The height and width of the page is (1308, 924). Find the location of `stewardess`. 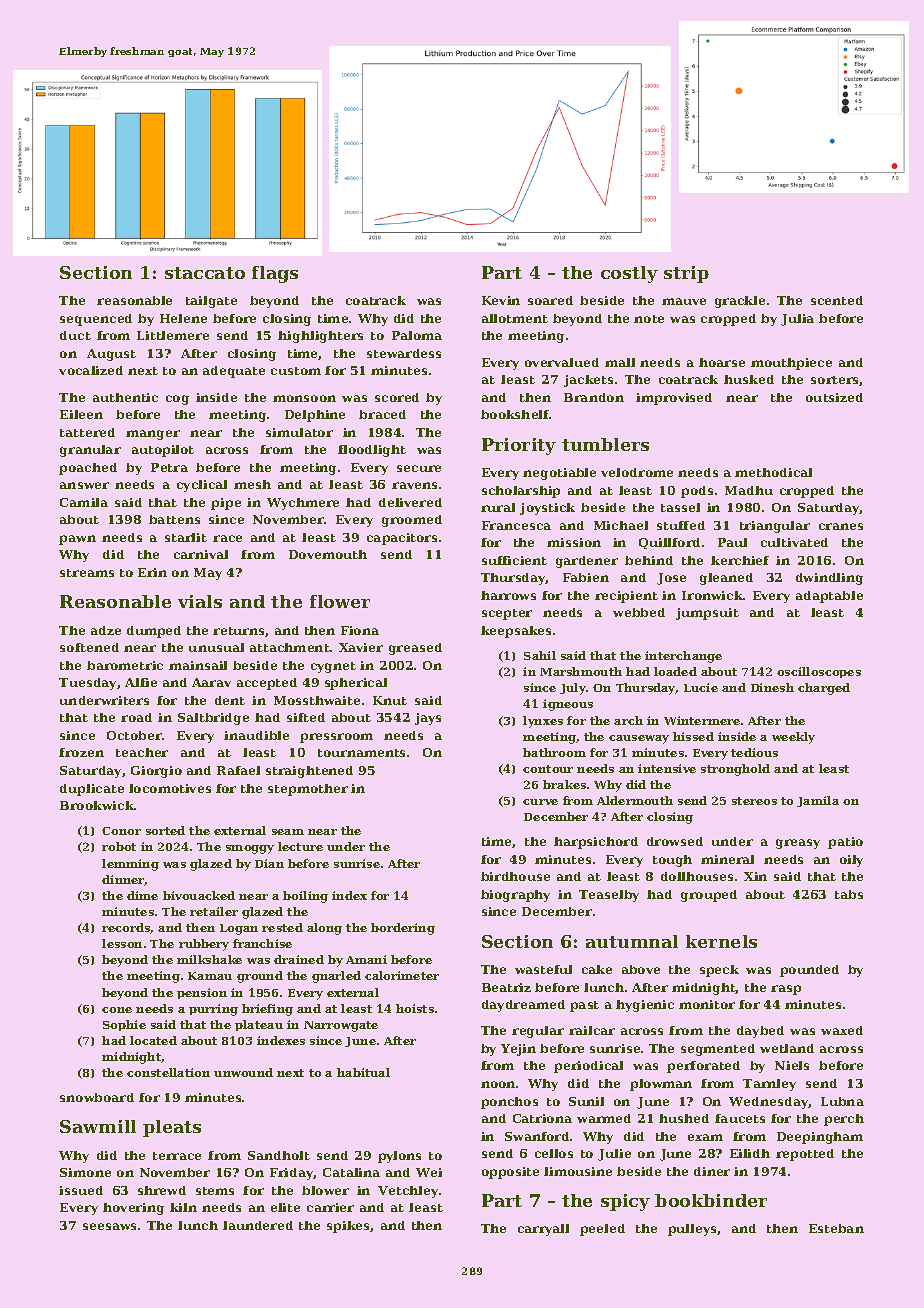

stewardess is located at coordinates (404, 353).
